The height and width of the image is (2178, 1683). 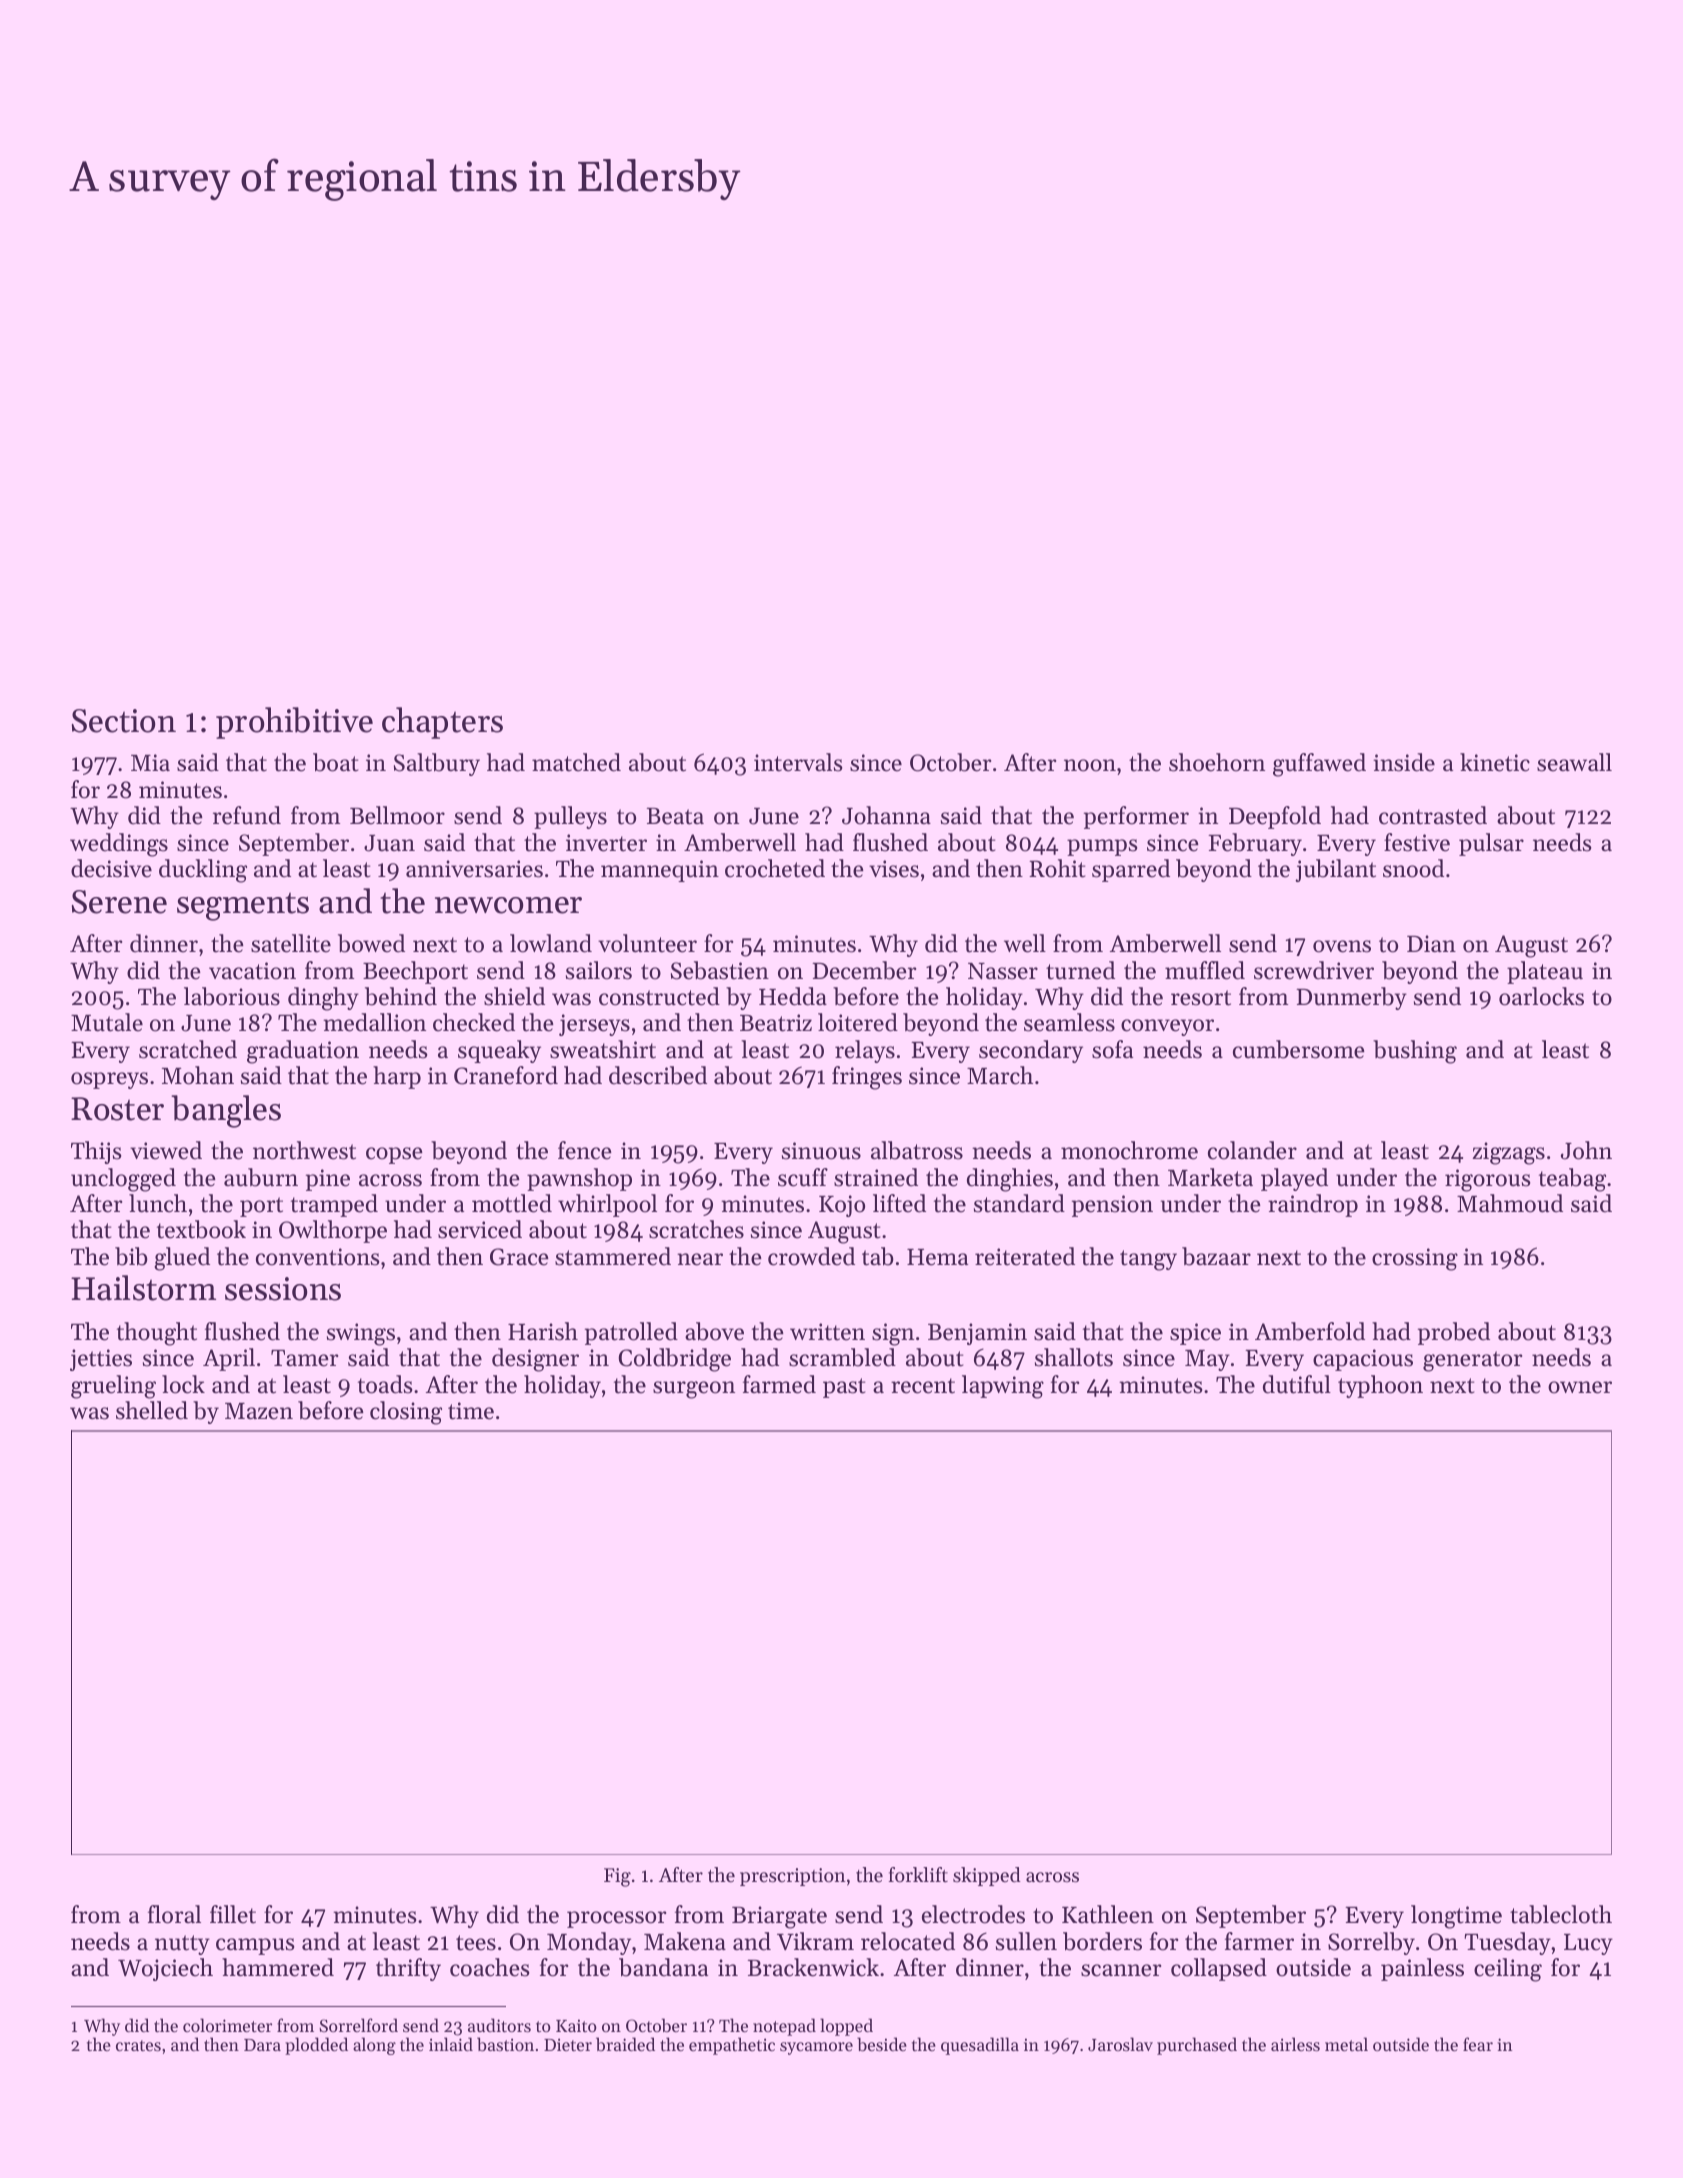 What do you see at coordinates (304, 1150) in the image?
I see `northwest` at bounding box center [304, 1150].
